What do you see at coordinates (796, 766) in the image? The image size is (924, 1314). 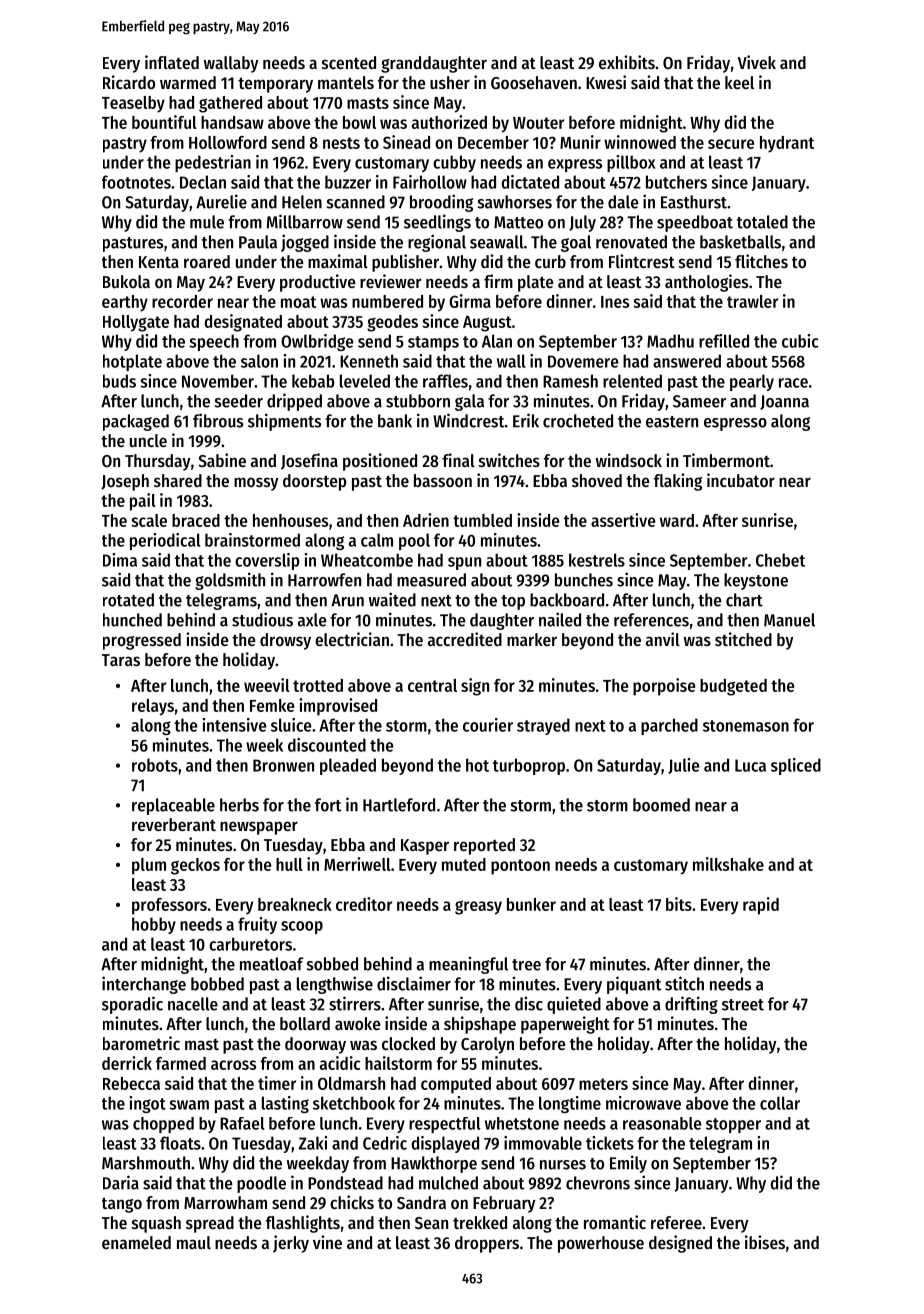 I see `spliced` at bounding box center [796, 766].
